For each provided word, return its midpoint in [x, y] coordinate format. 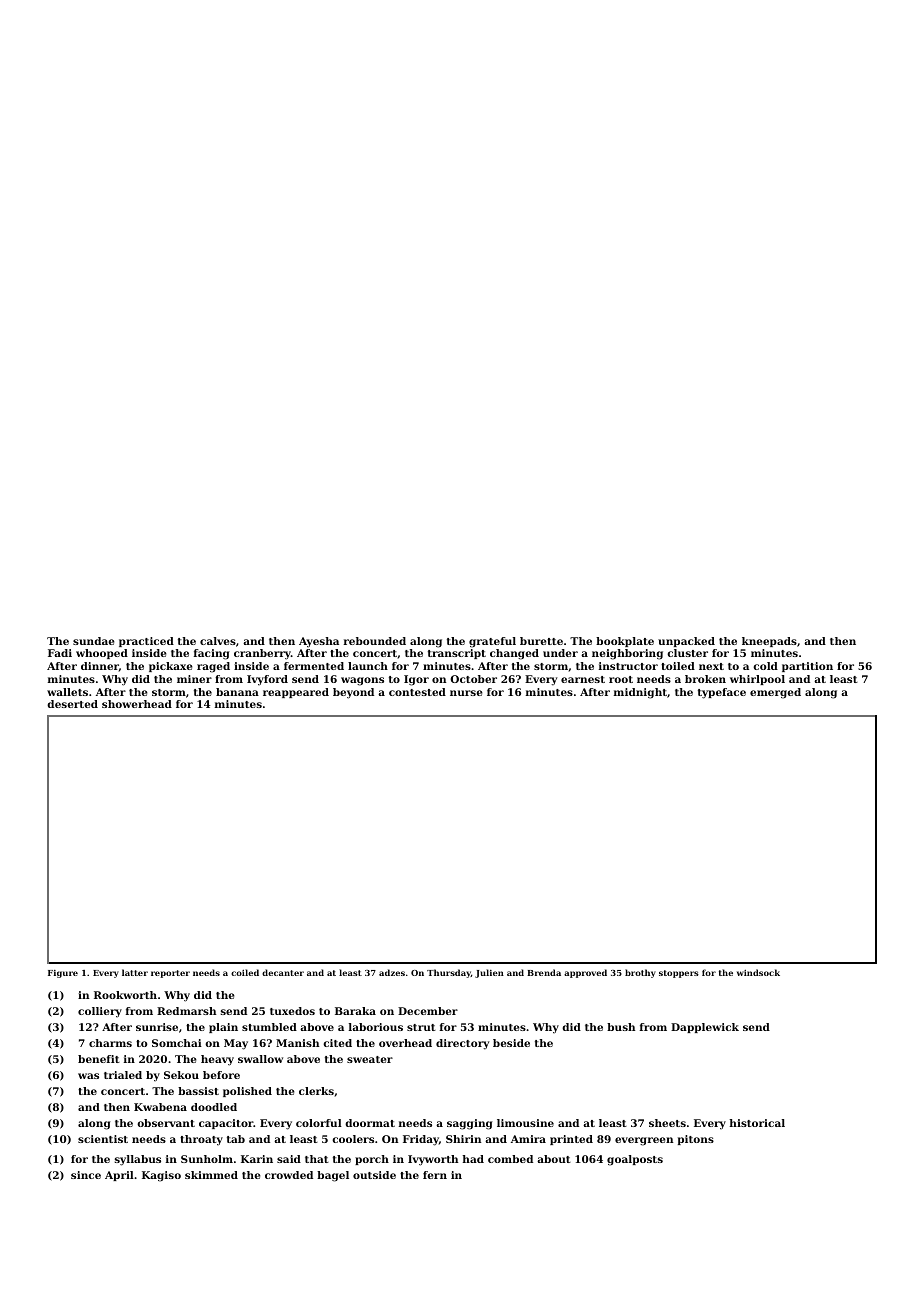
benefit [99, 1059]
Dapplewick [705, 1028]
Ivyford [267, 680]
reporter [170, 974]
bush [621, 1027]
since [86, 1175]
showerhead [137, 704]
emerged [775, 693]
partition [807, 667]
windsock [758, 972]
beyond [353, 693]
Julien [489, 973]
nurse [466, 693]
